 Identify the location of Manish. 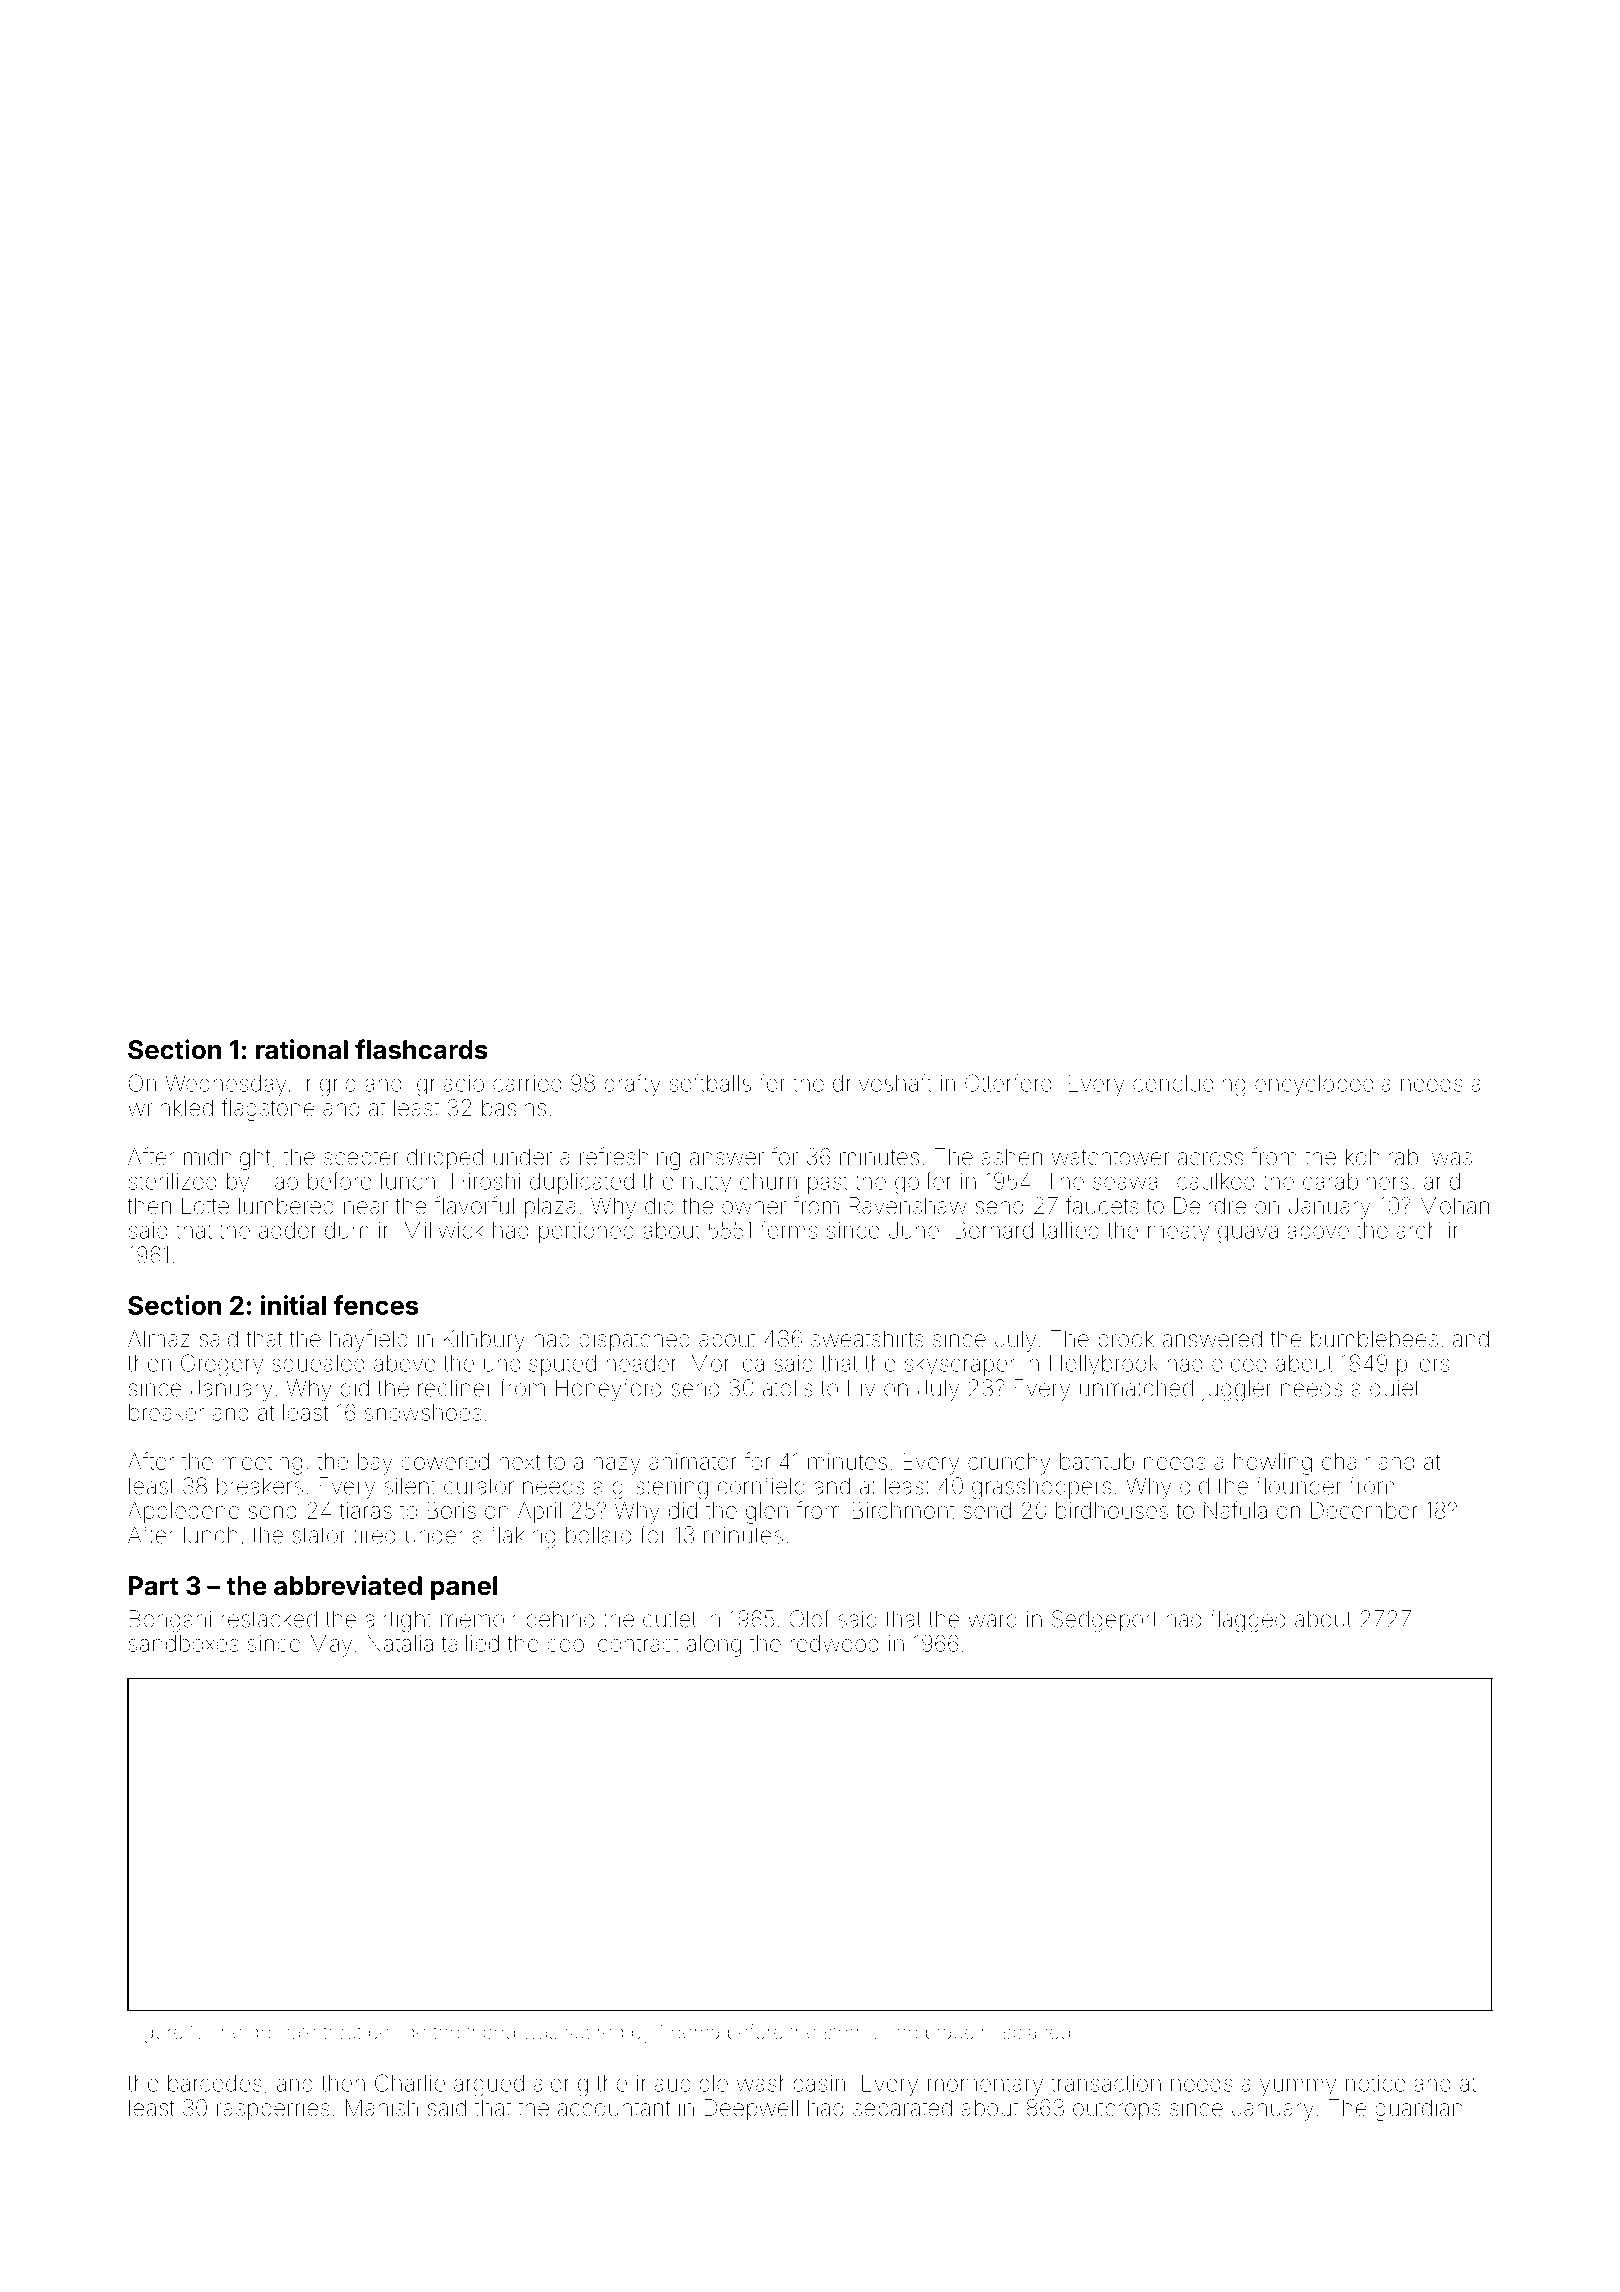
(382, 2108).
